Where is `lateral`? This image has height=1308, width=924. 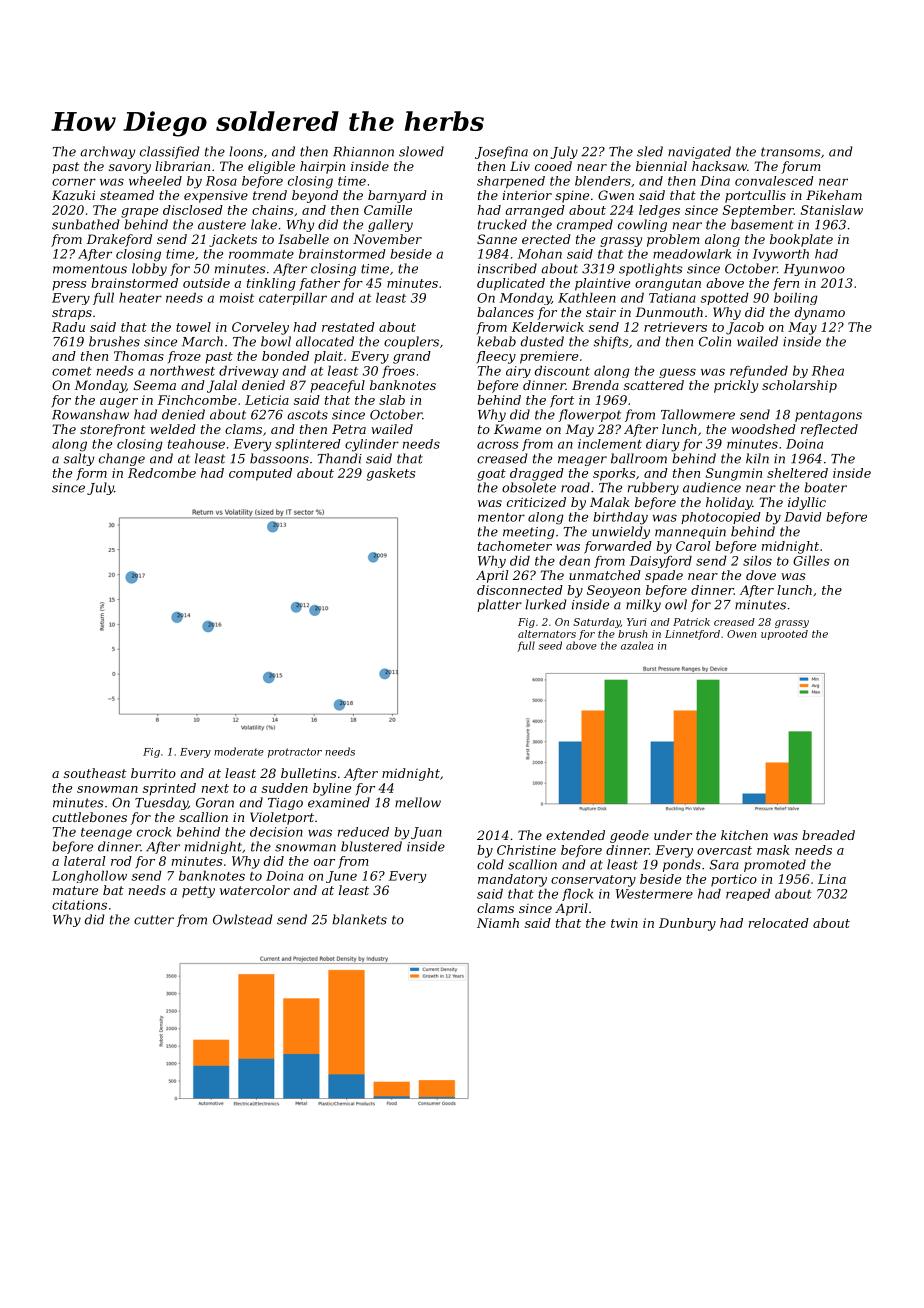 lateral is located at coordinates (84, 861).
